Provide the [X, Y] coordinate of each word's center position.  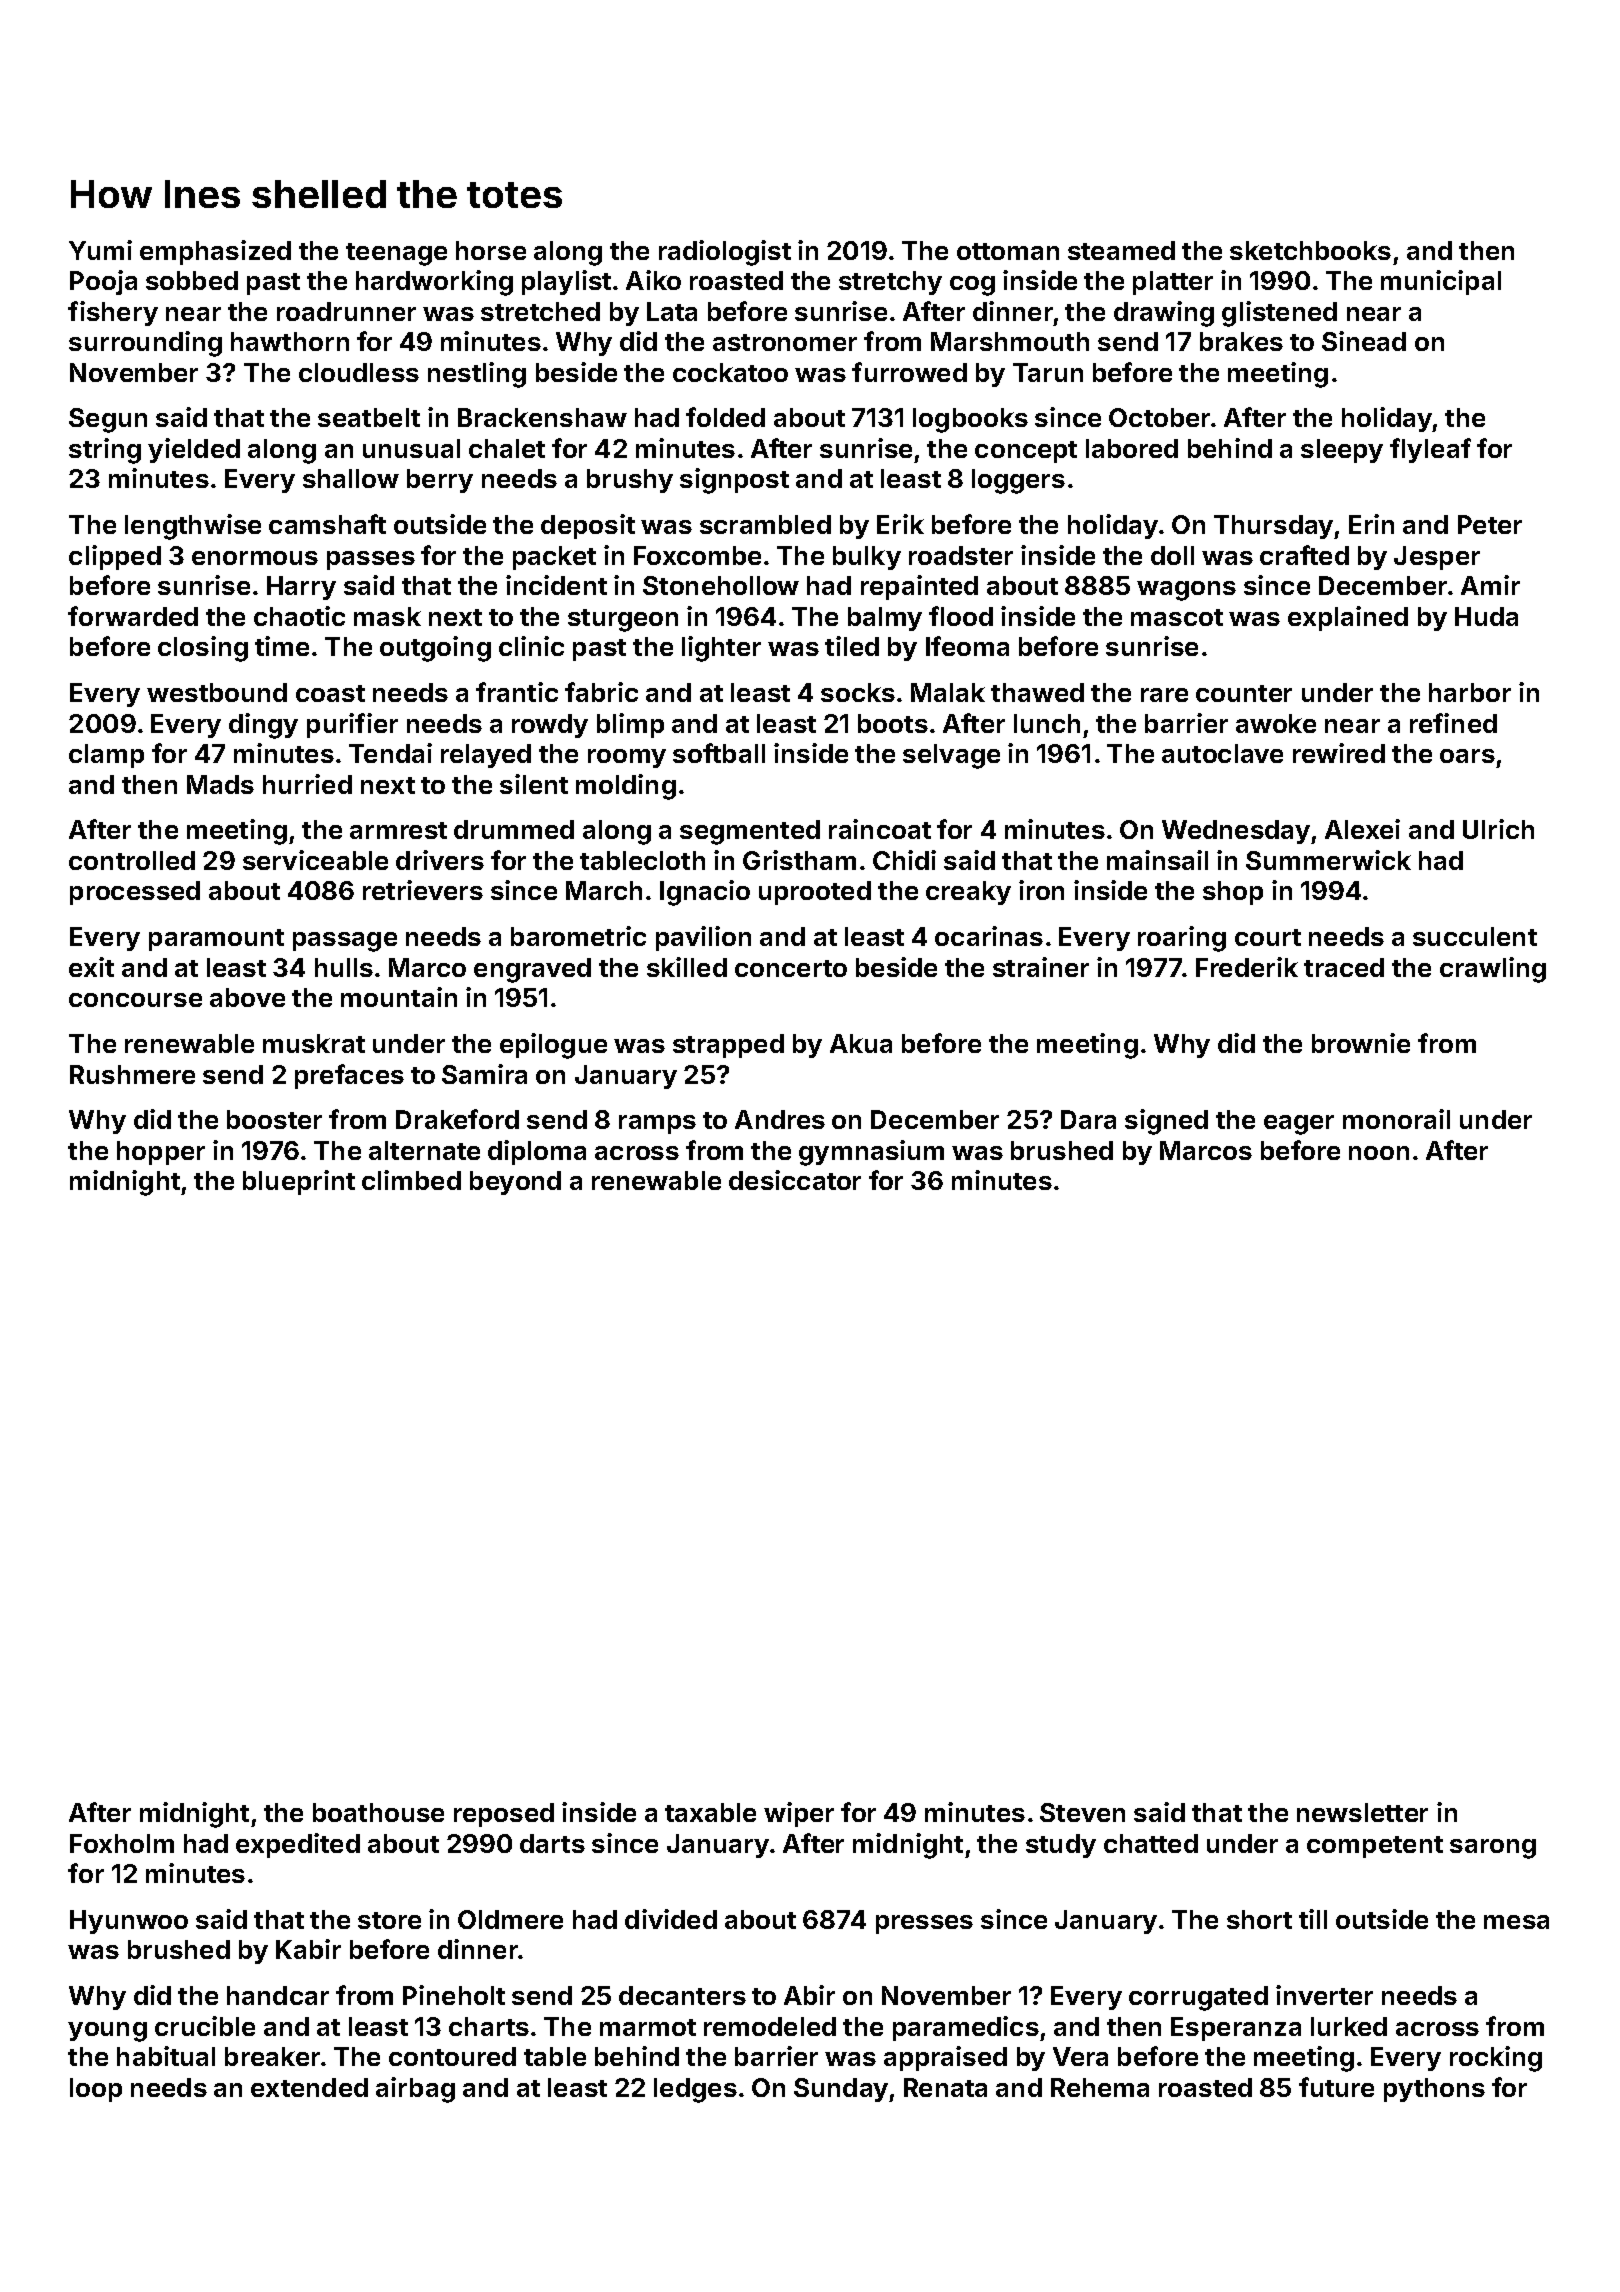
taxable [710, 1812]
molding [626, 787]
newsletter [1362, 1812]
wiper [799, 1814]
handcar [278, 1995]
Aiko [653, 280]
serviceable [315, 860]
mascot [1177, 617]
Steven [1082, 1812]
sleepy [1342, 451]
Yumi [100, 250]
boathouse [378, 1812]
